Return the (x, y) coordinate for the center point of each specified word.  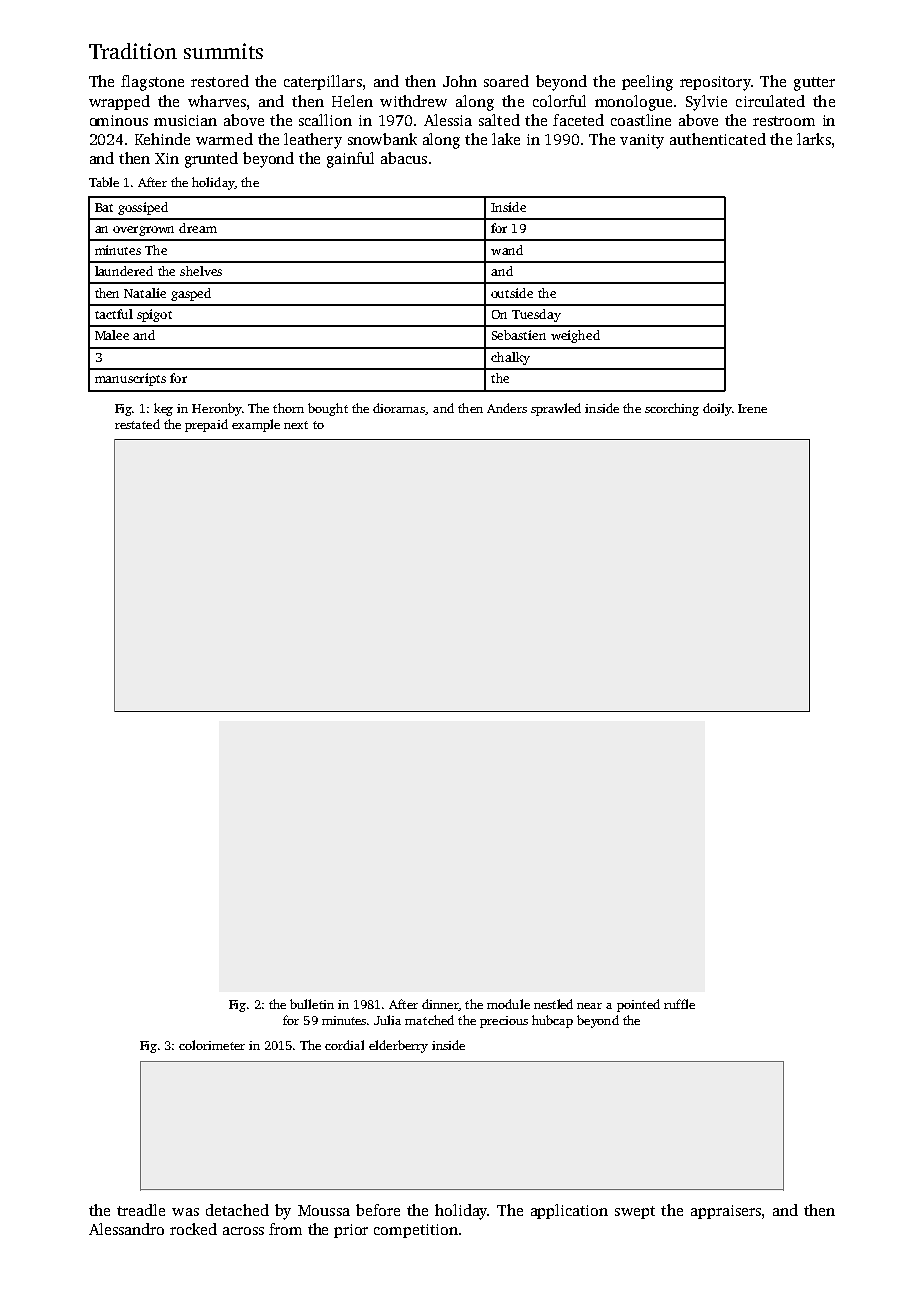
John (460, 81)
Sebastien (519, 335)
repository (715, 83)
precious (504, 1022)
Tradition (133, 51)
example (256, 425)
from (285, 1229)
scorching (672, 409)
